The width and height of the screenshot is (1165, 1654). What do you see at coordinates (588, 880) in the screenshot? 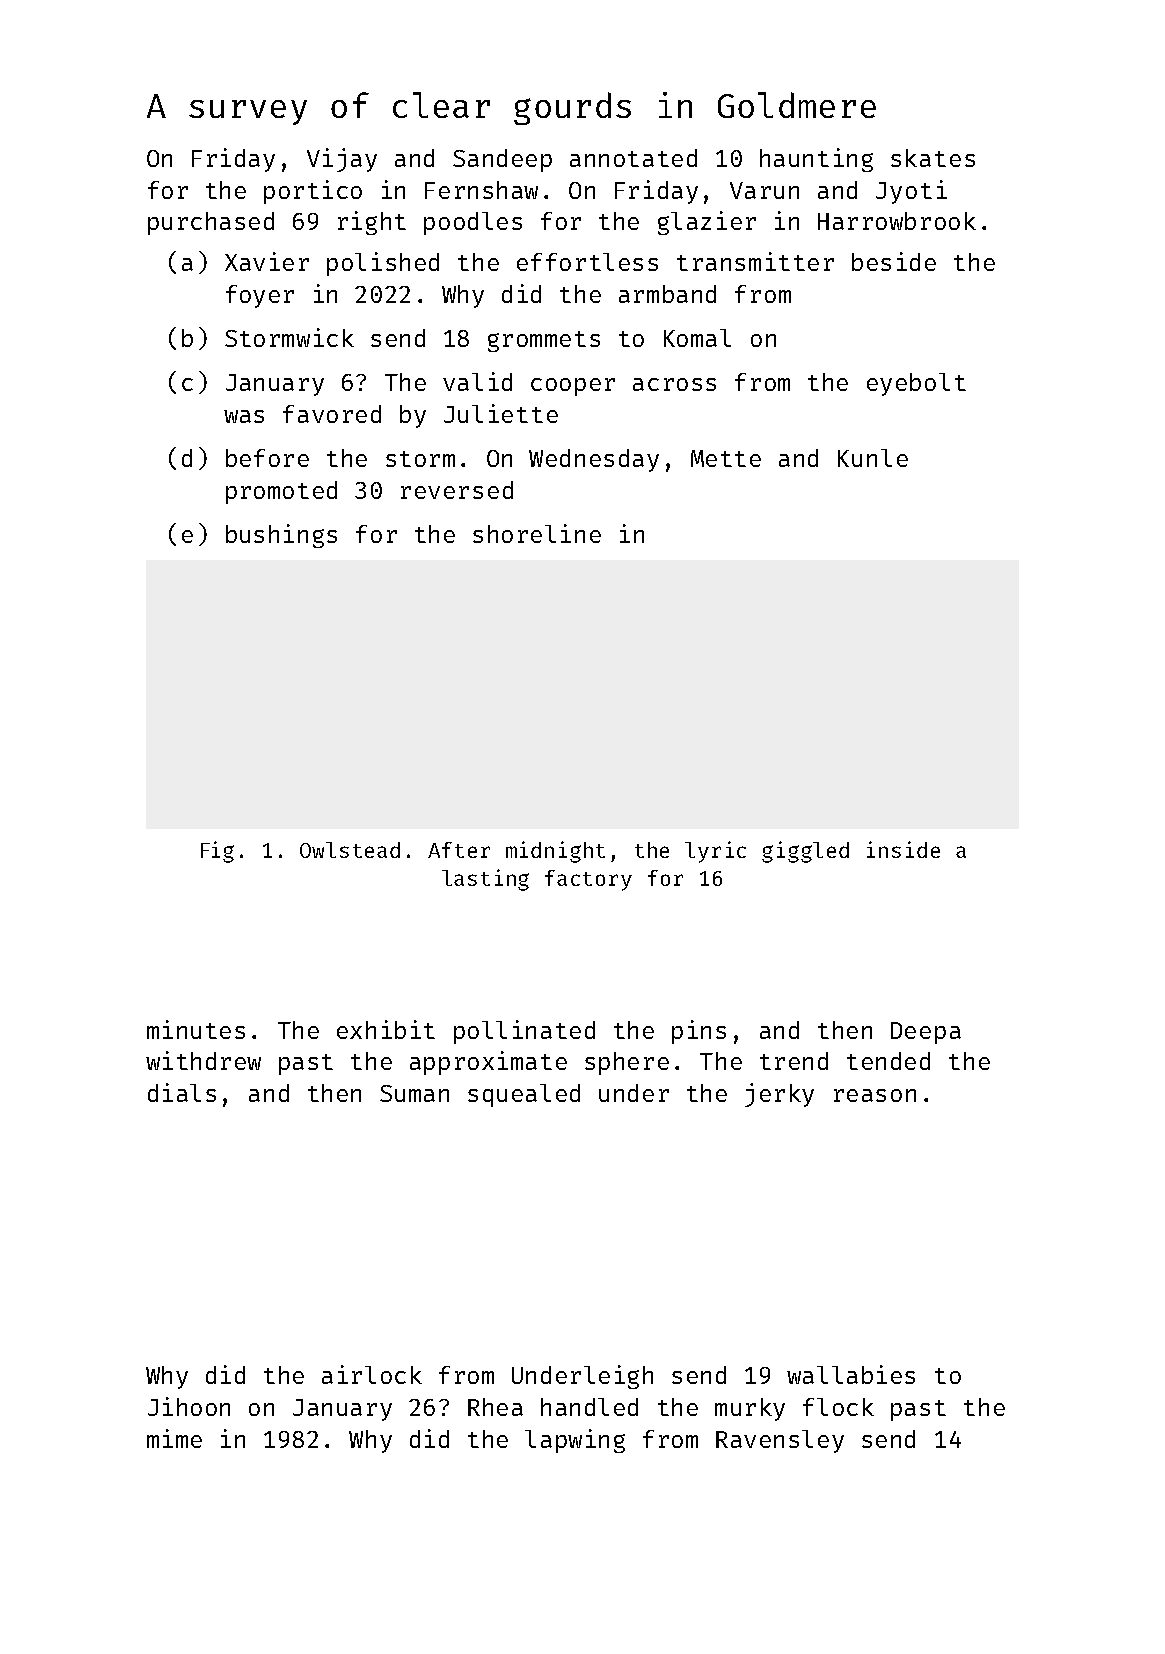
I see `factory` at bounding box center [588, 880].
